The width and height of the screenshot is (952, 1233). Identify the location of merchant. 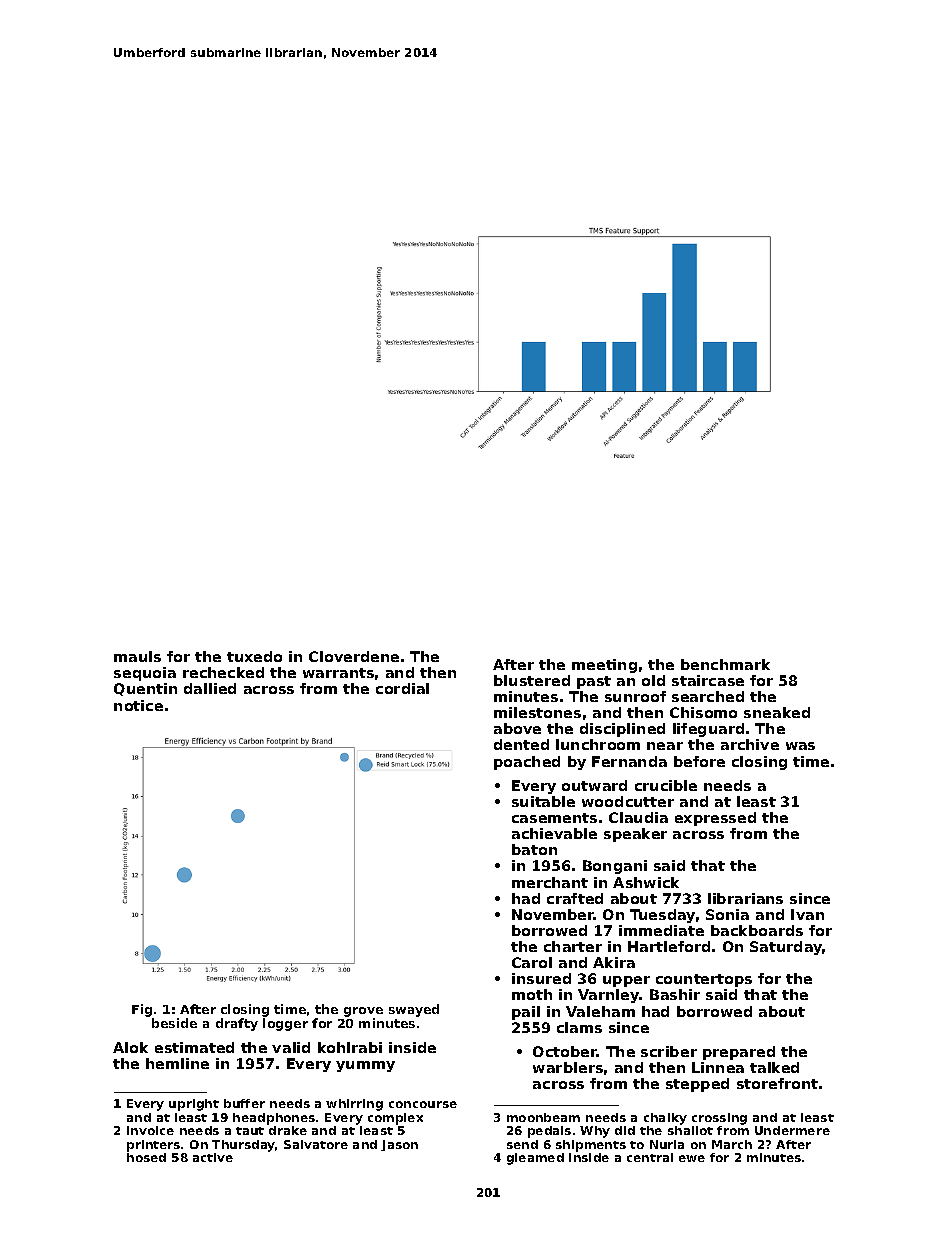
(550, 882).
